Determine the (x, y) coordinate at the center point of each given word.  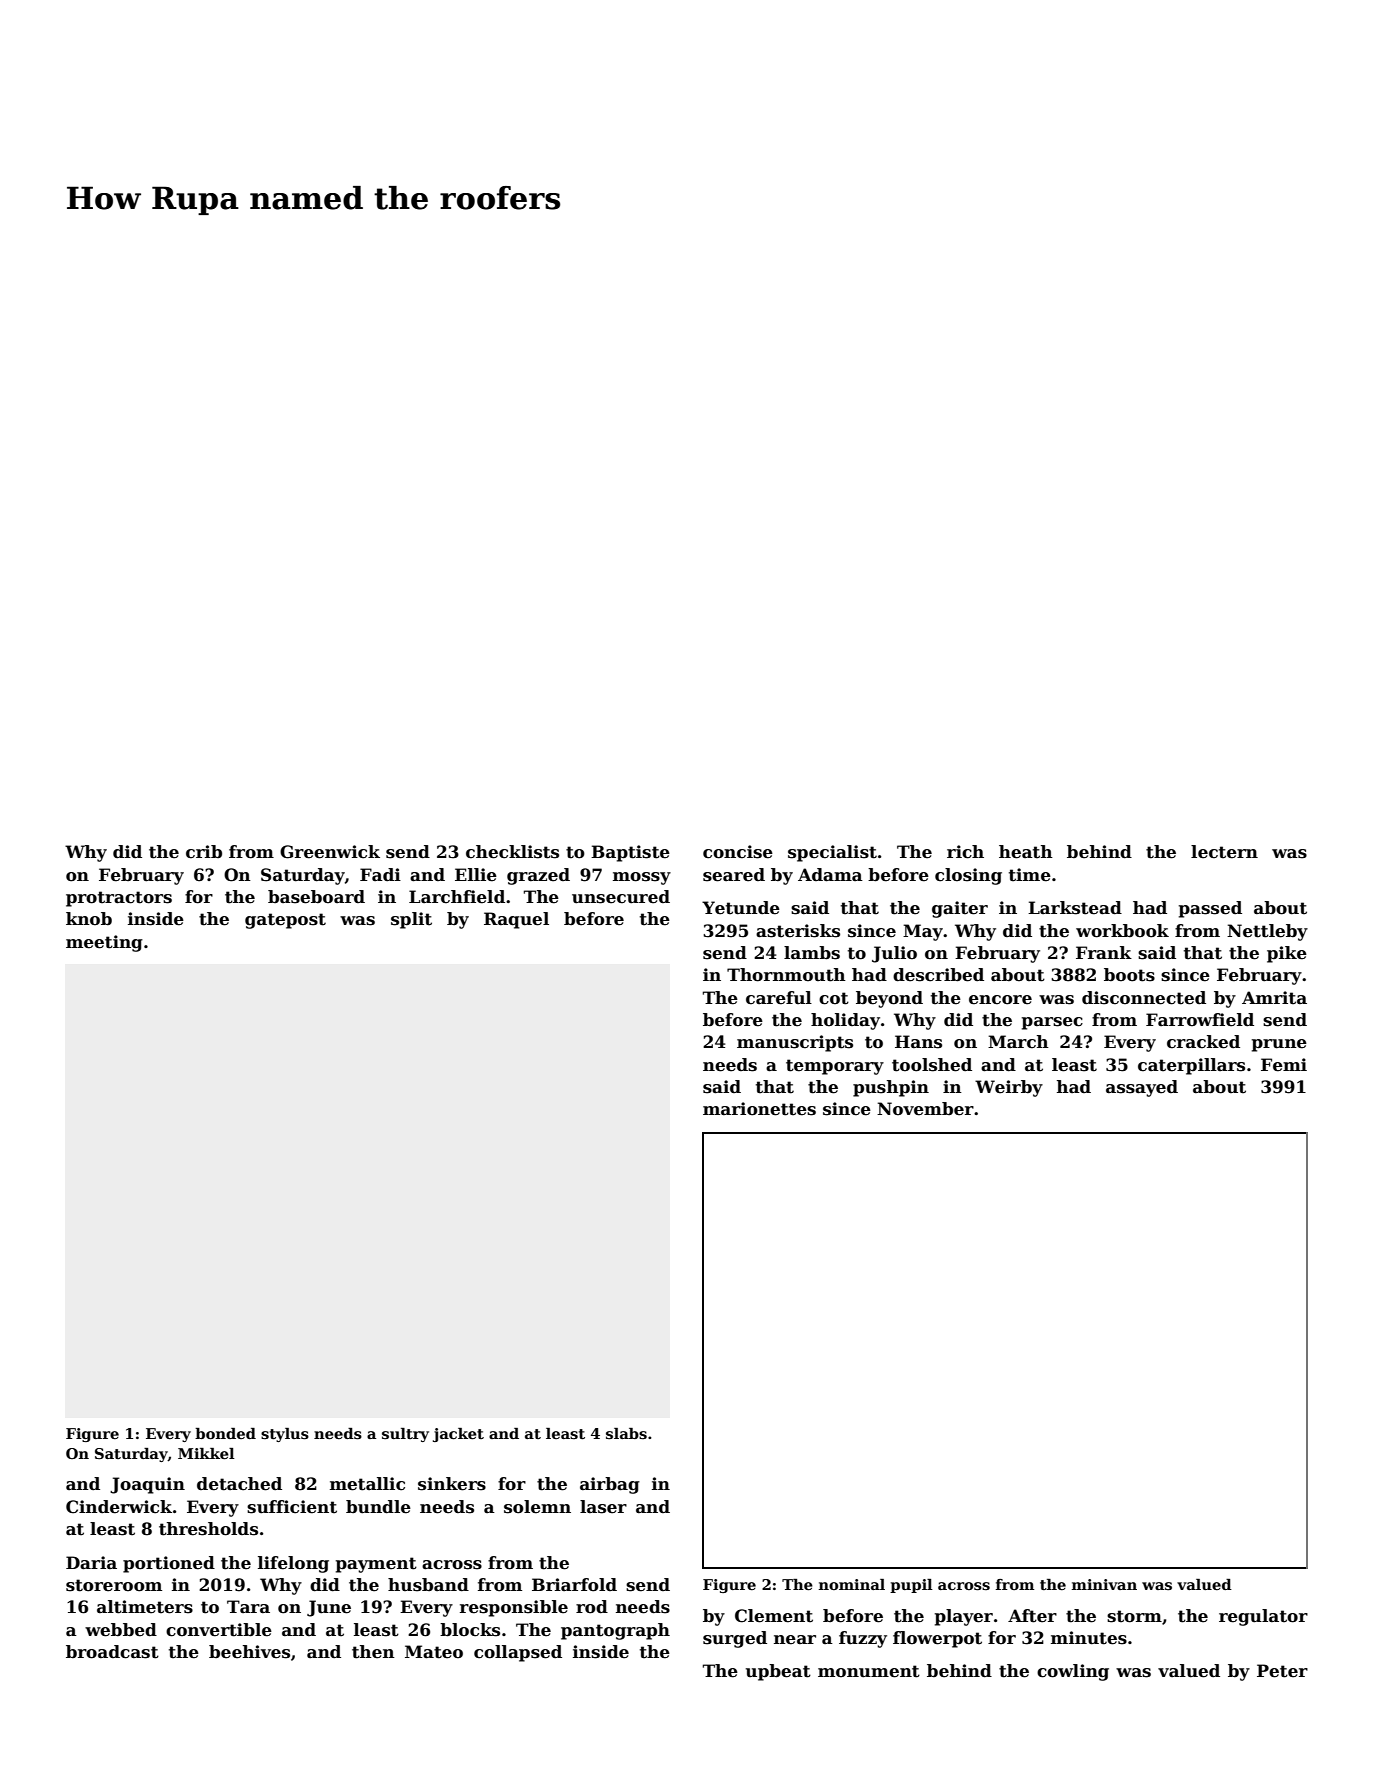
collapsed (518, 1653)
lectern (1224, 852)
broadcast (112, 1652)
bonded (225, 1433)
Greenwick (330, 852)
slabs (626, 1433)
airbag (610, 1485)
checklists (512, 852)
